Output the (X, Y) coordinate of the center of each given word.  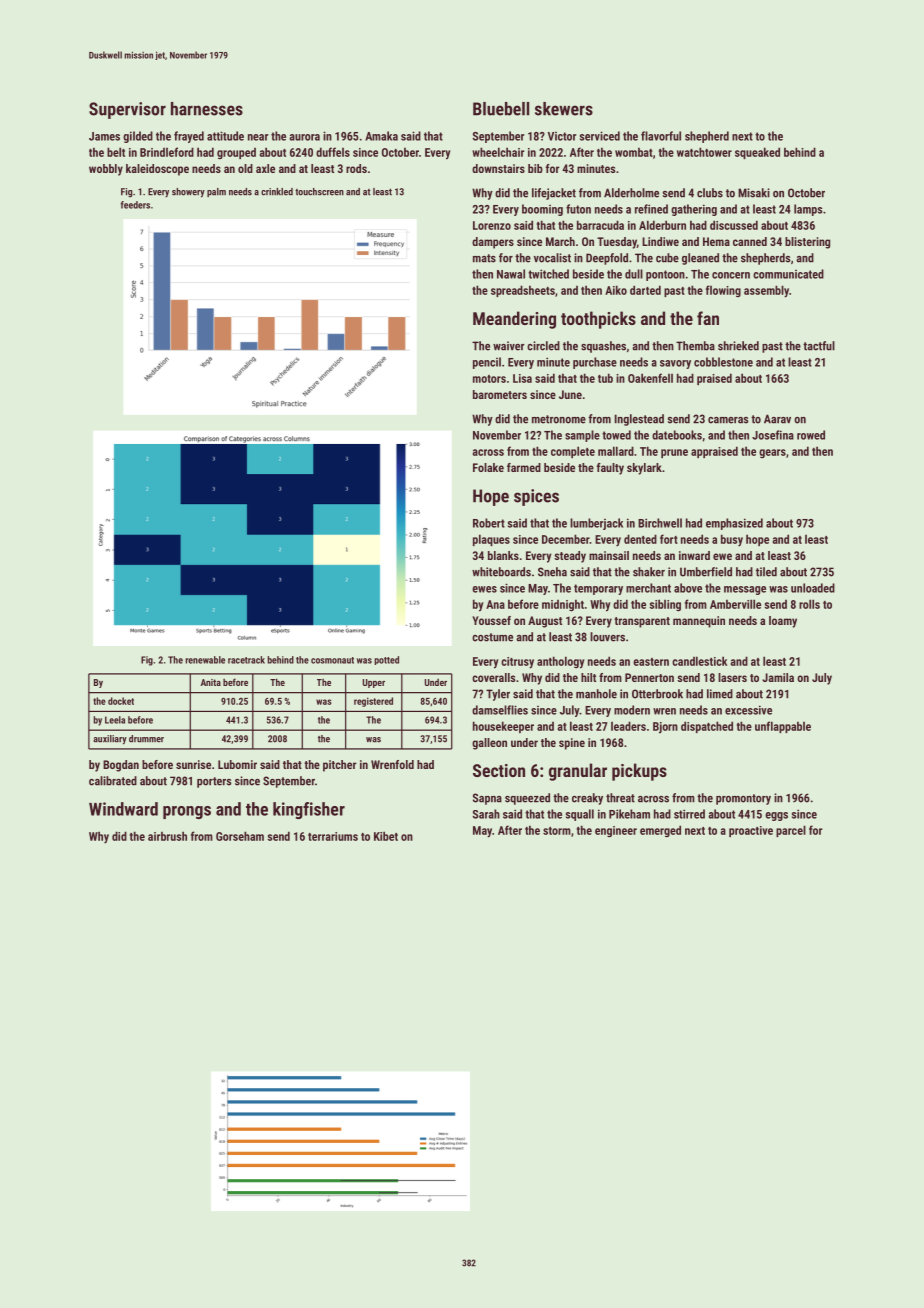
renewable (205, 660)
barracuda (600, 225)
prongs (187, 812)
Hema (716, 241)
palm (216, 192)
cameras (728, 420)
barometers (500, 394)
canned (750, 241)
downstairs (498, 168)
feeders (135, 205)
